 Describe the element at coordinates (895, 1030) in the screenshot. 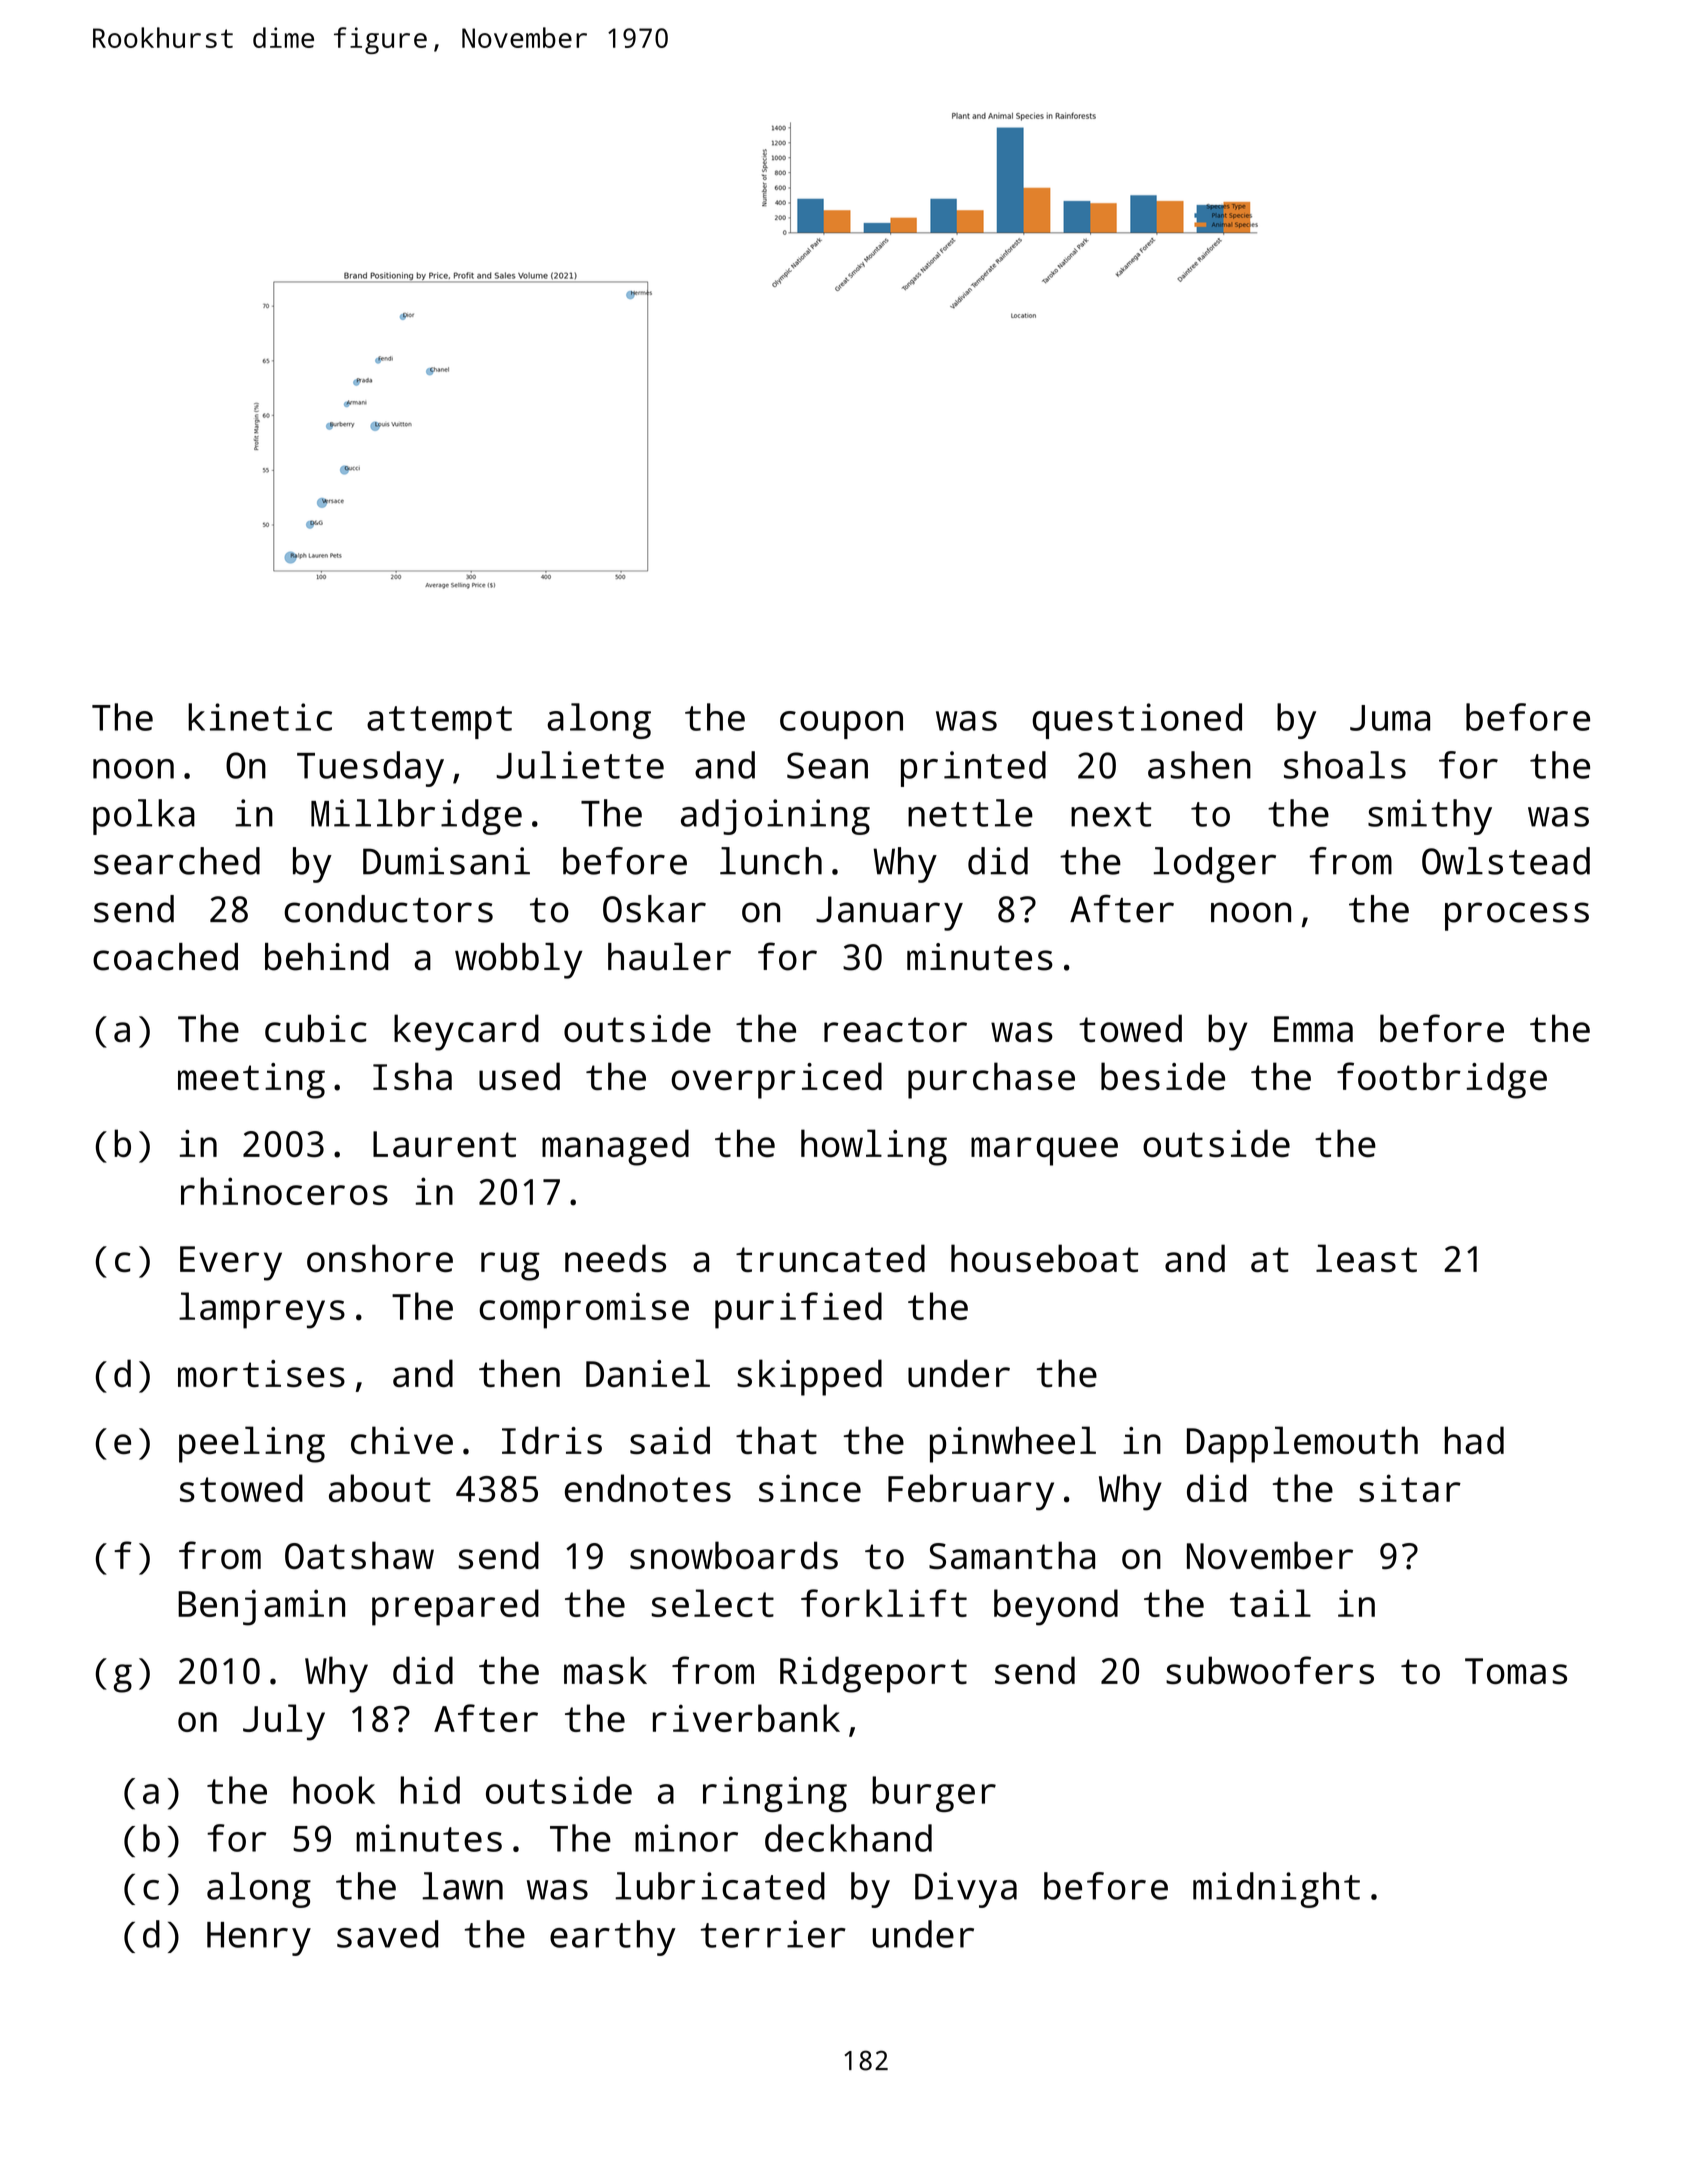

I see `reactor` at that location.
